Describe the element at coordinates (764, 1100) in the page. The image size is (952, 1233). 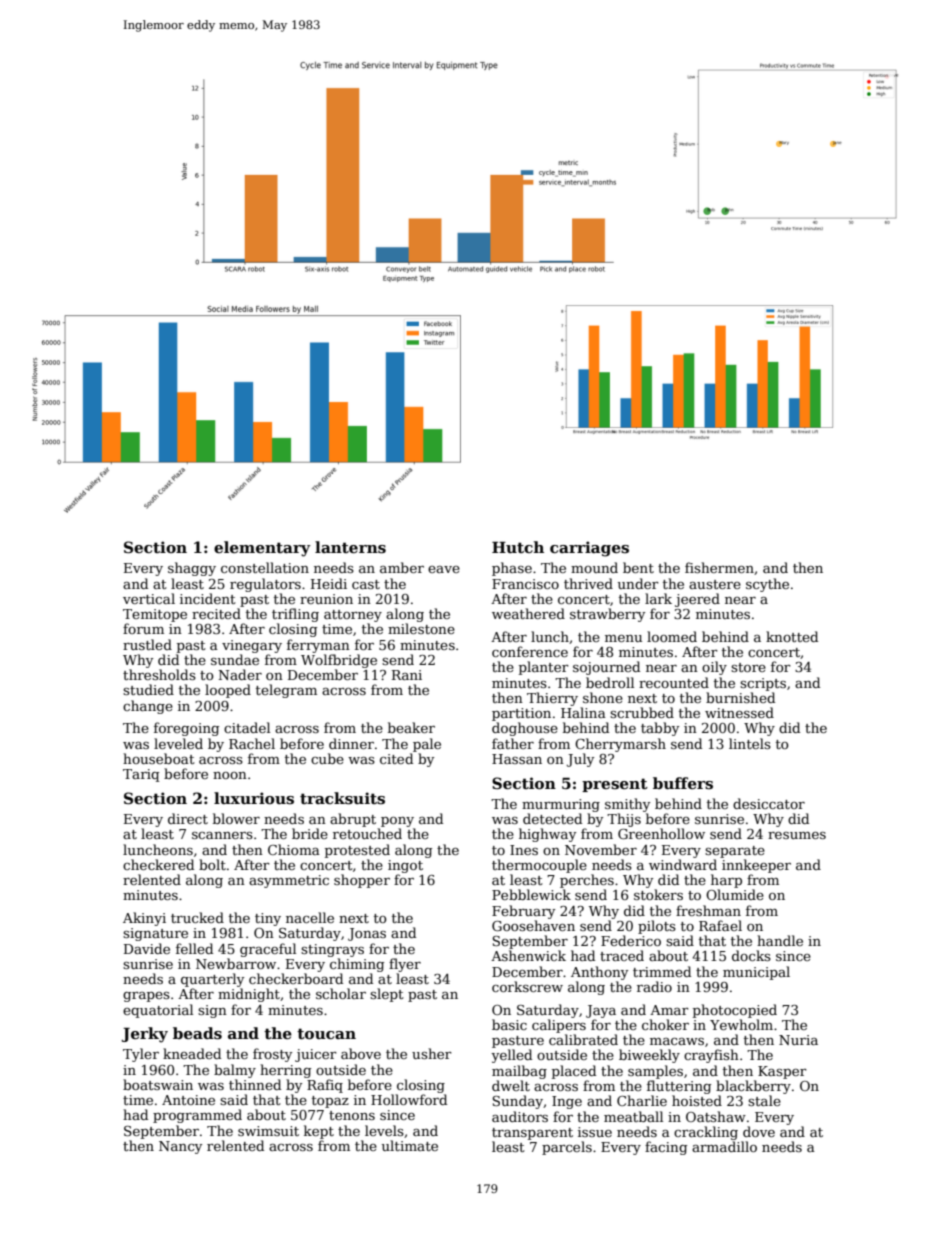
I see `stale` at that location.
